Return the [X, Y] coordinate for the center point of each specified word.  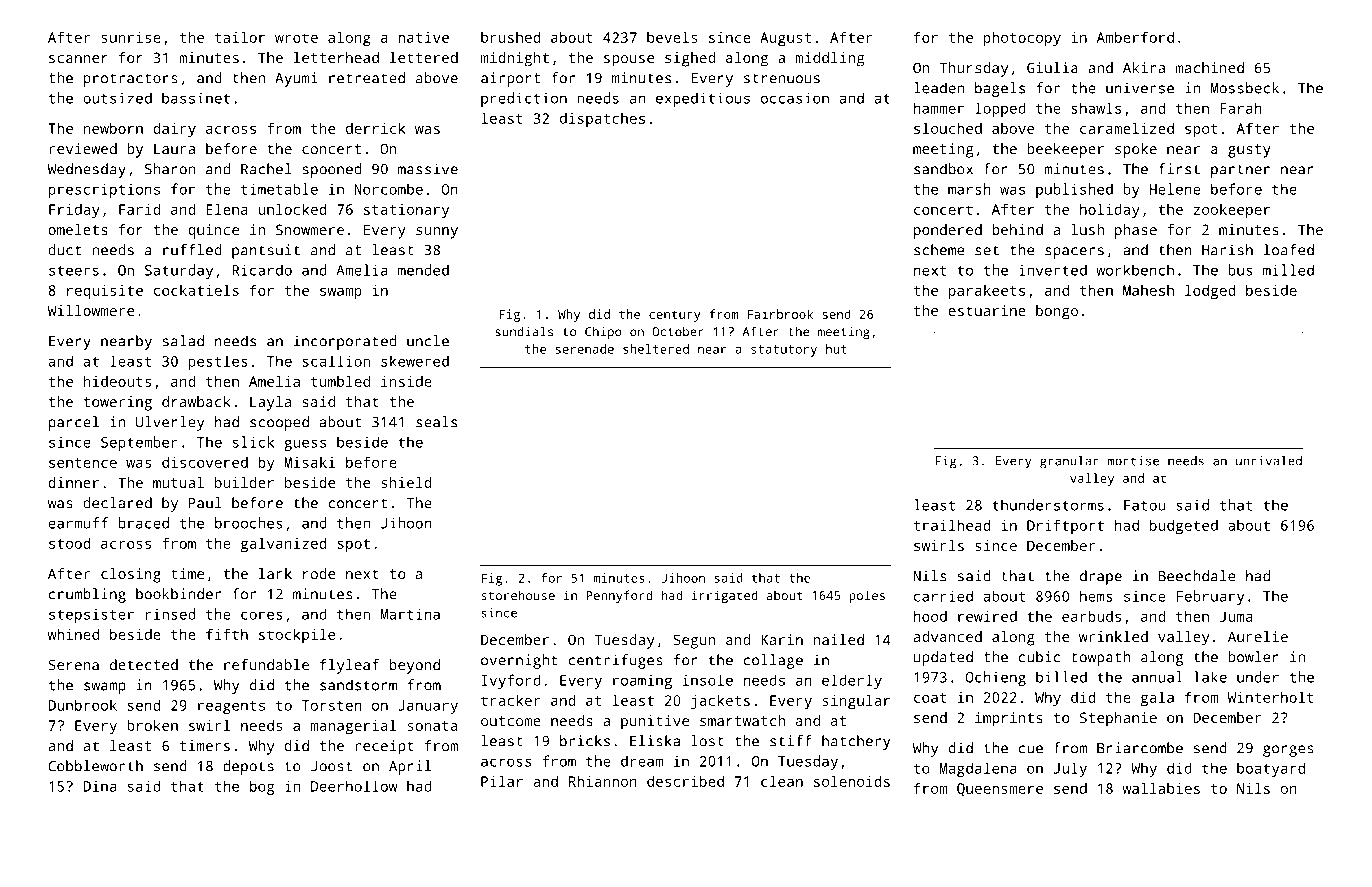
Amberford [1135, 37]
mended [423, 270]
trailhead [952, 525]
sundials [524, 331]
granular [1069, 462]
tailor [240, 37]
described [685, 781]
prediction [524, 99]
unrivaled [1269, 461]
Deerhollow [354, 786]
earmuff [78, 523]
